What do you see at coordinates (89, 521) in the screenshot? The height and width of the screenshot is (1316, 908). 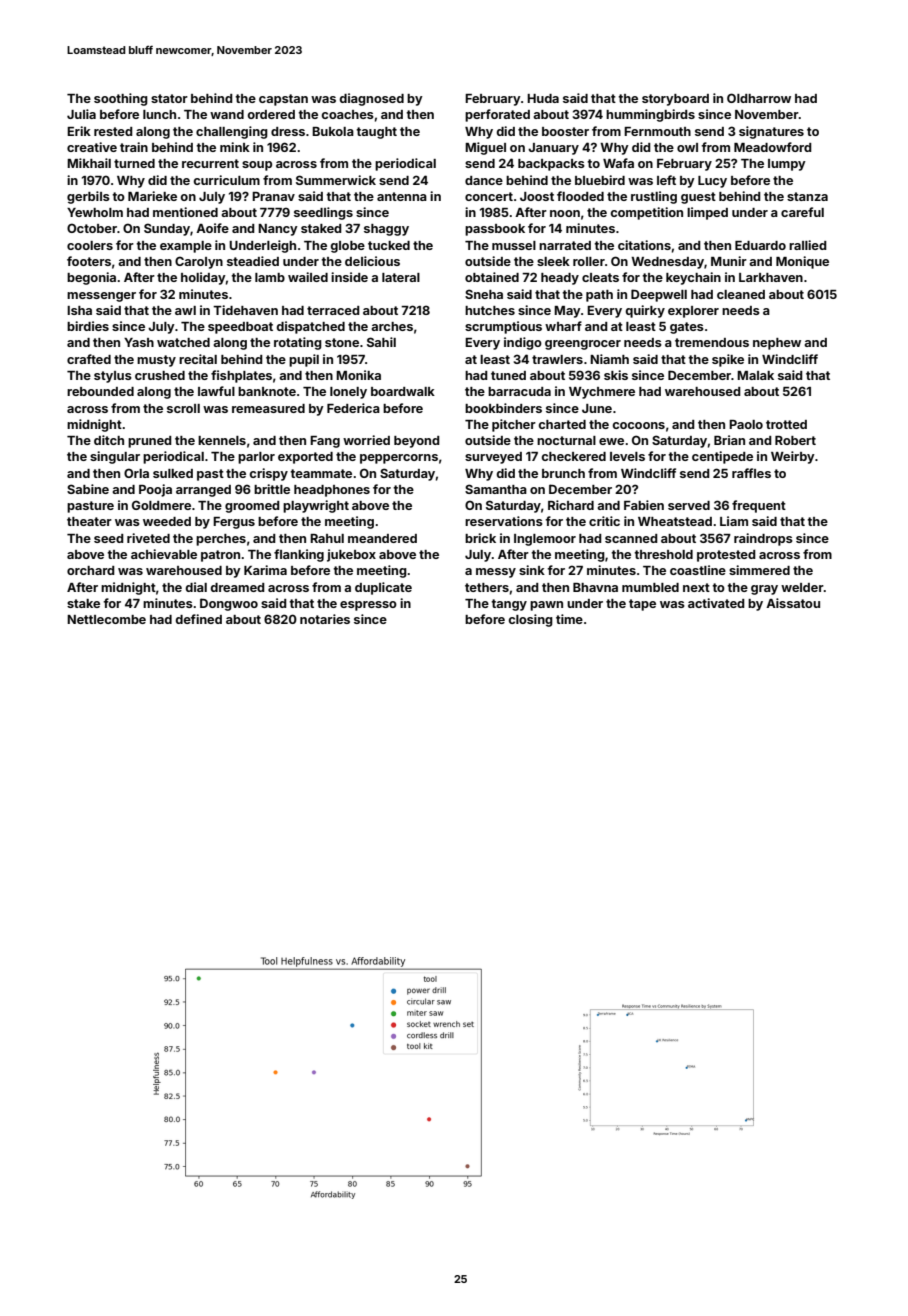 I see `theater` at bounding box center [89, 521].
